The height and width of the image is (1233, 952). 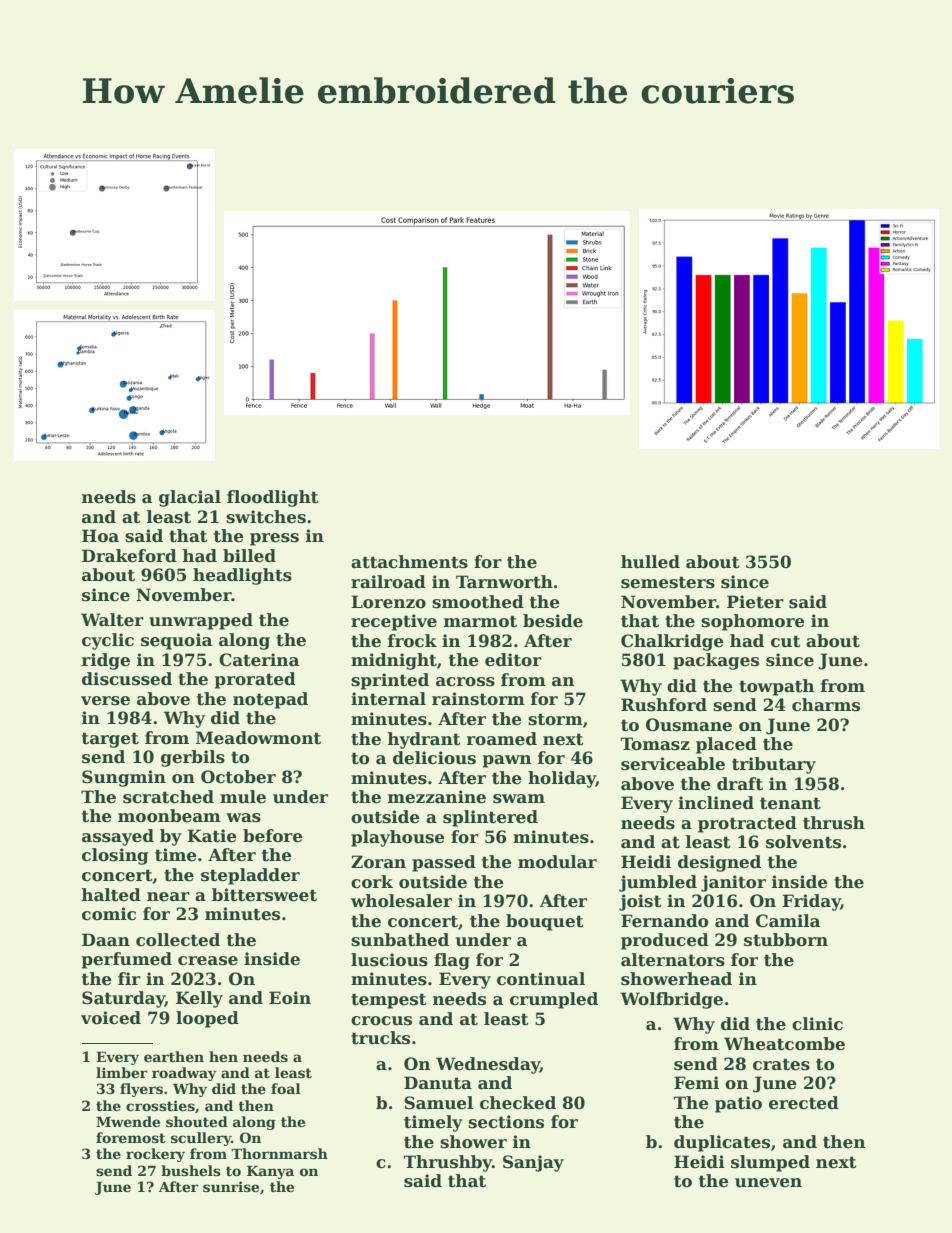 I want to click on press, so click(x=274, y=539).
